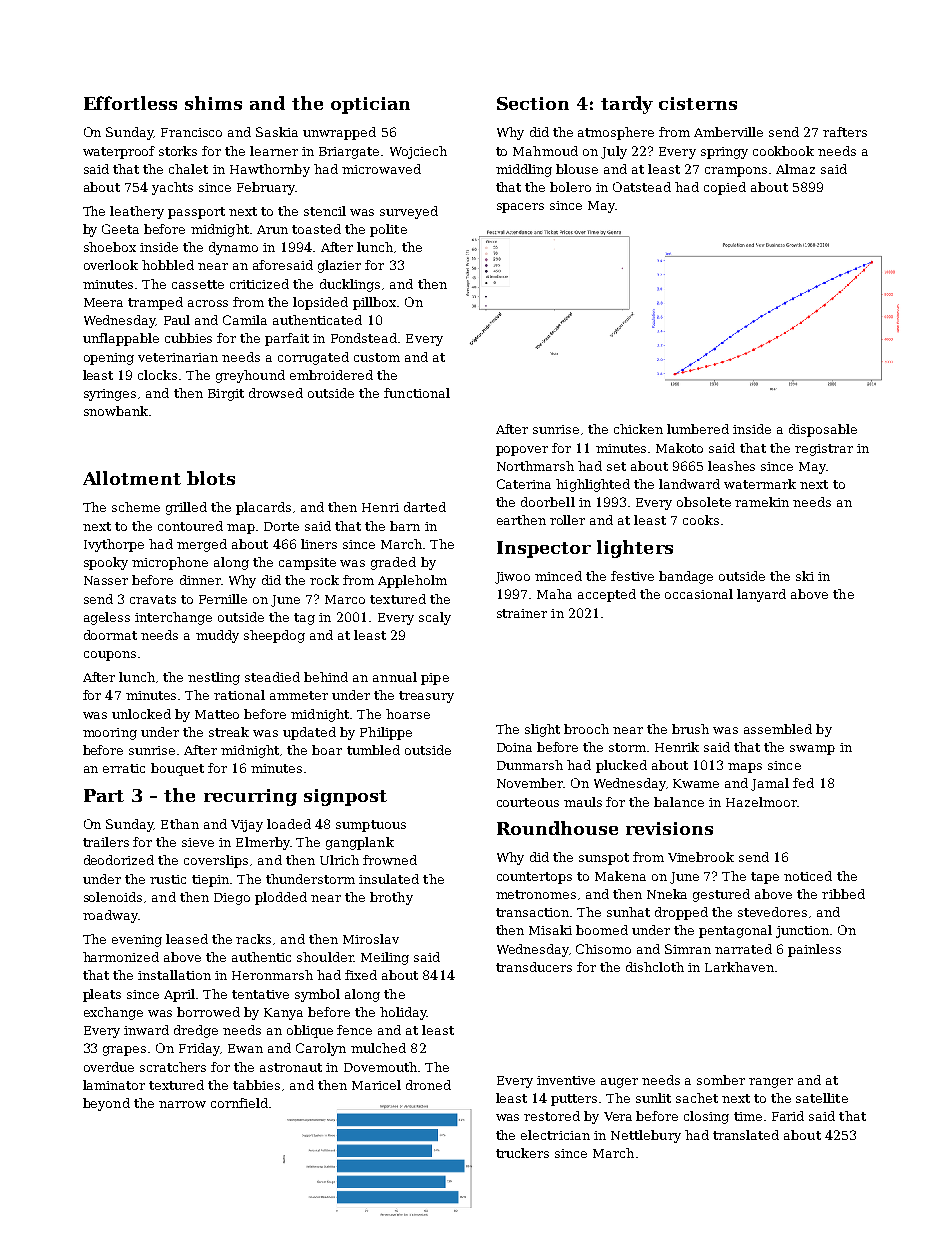 Image resolution: width=952 pixels, height=1233 pixels. What do you see at coordinates (704, 502) in the screenshot?
I see `obsolete` at bounding box center [704, 502].
